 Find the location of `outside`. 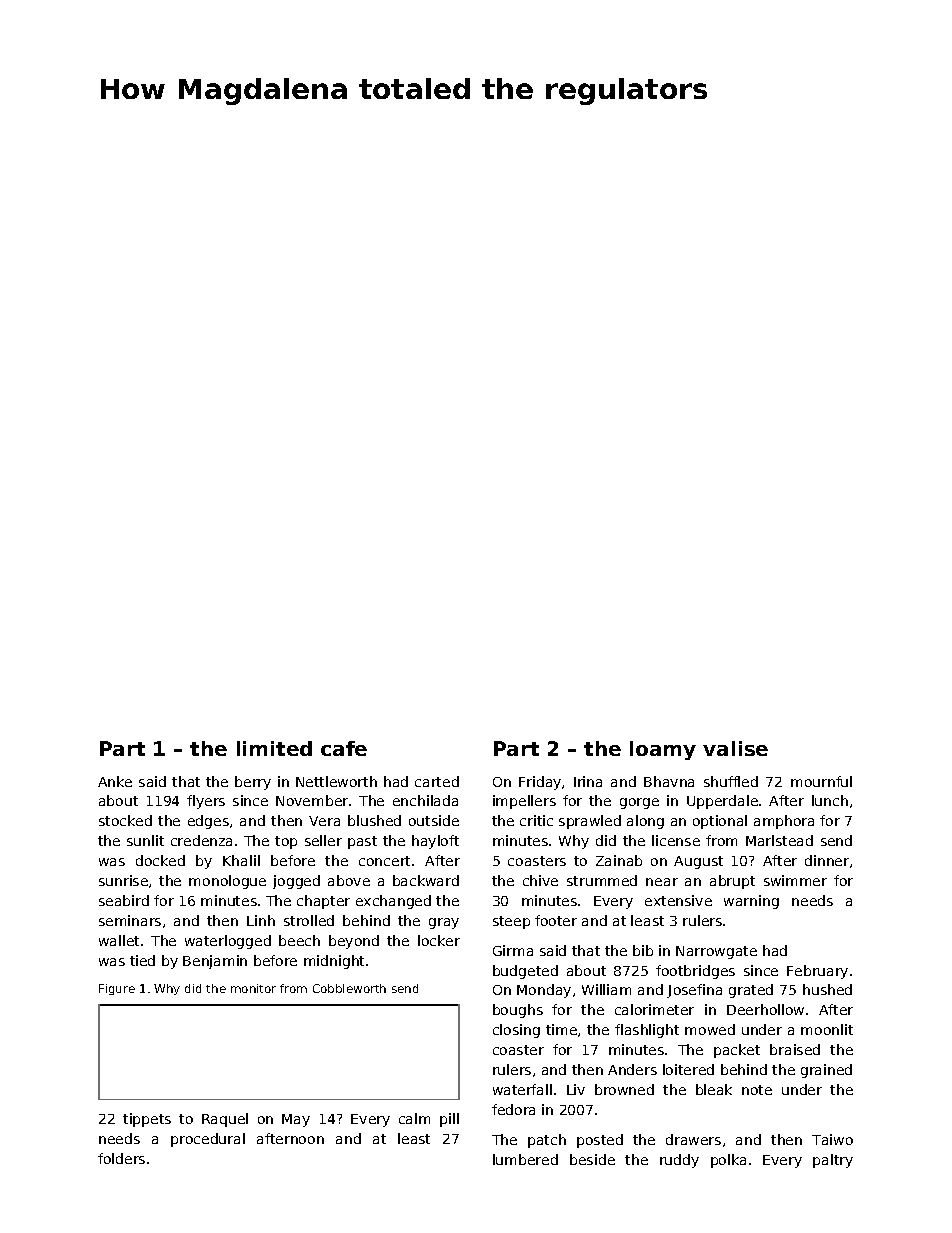

outside is located at coordinates (434, 820).
